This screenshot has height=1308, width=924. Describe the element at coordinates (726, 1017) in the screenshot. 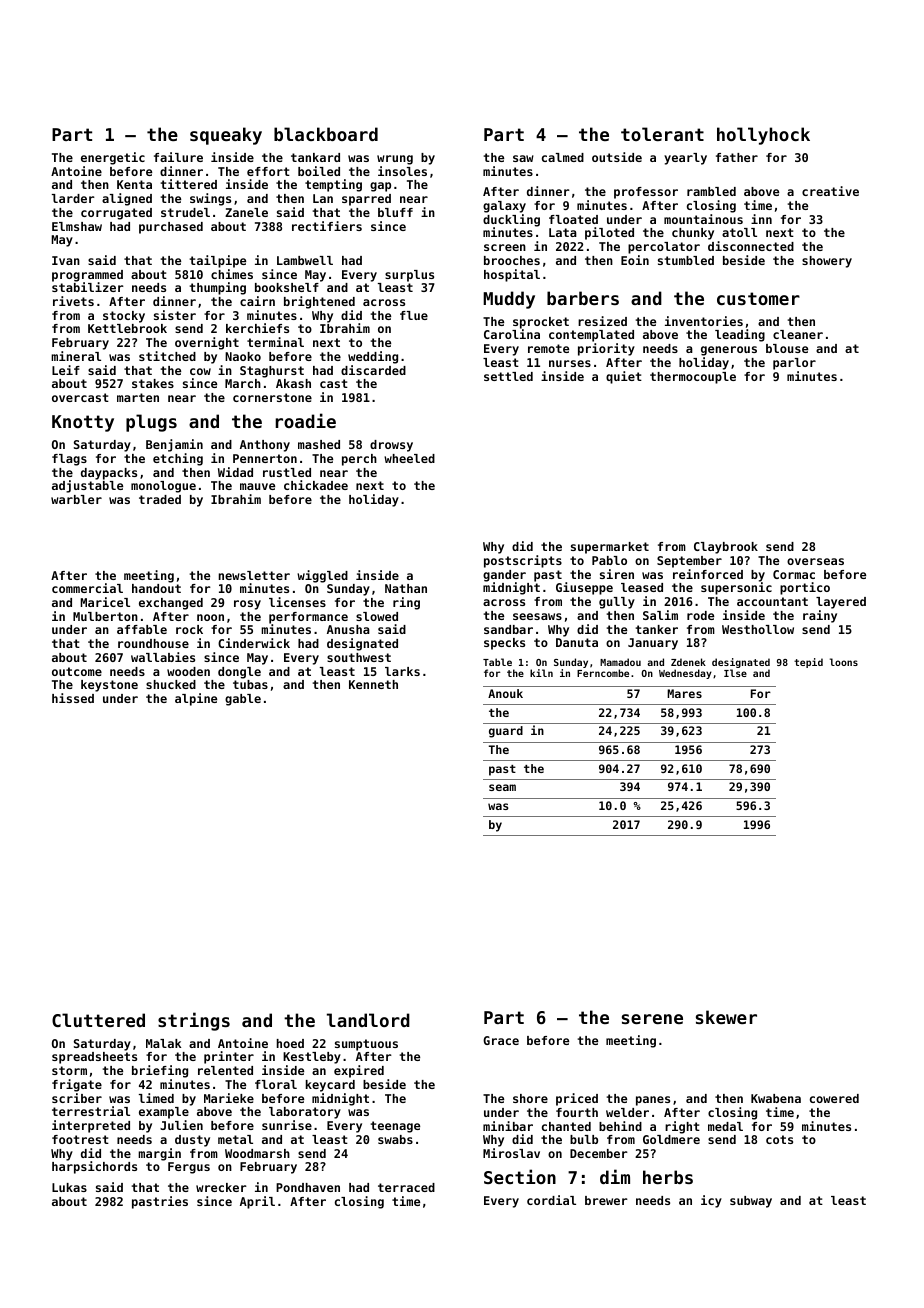

I see `skewer` at that location.
